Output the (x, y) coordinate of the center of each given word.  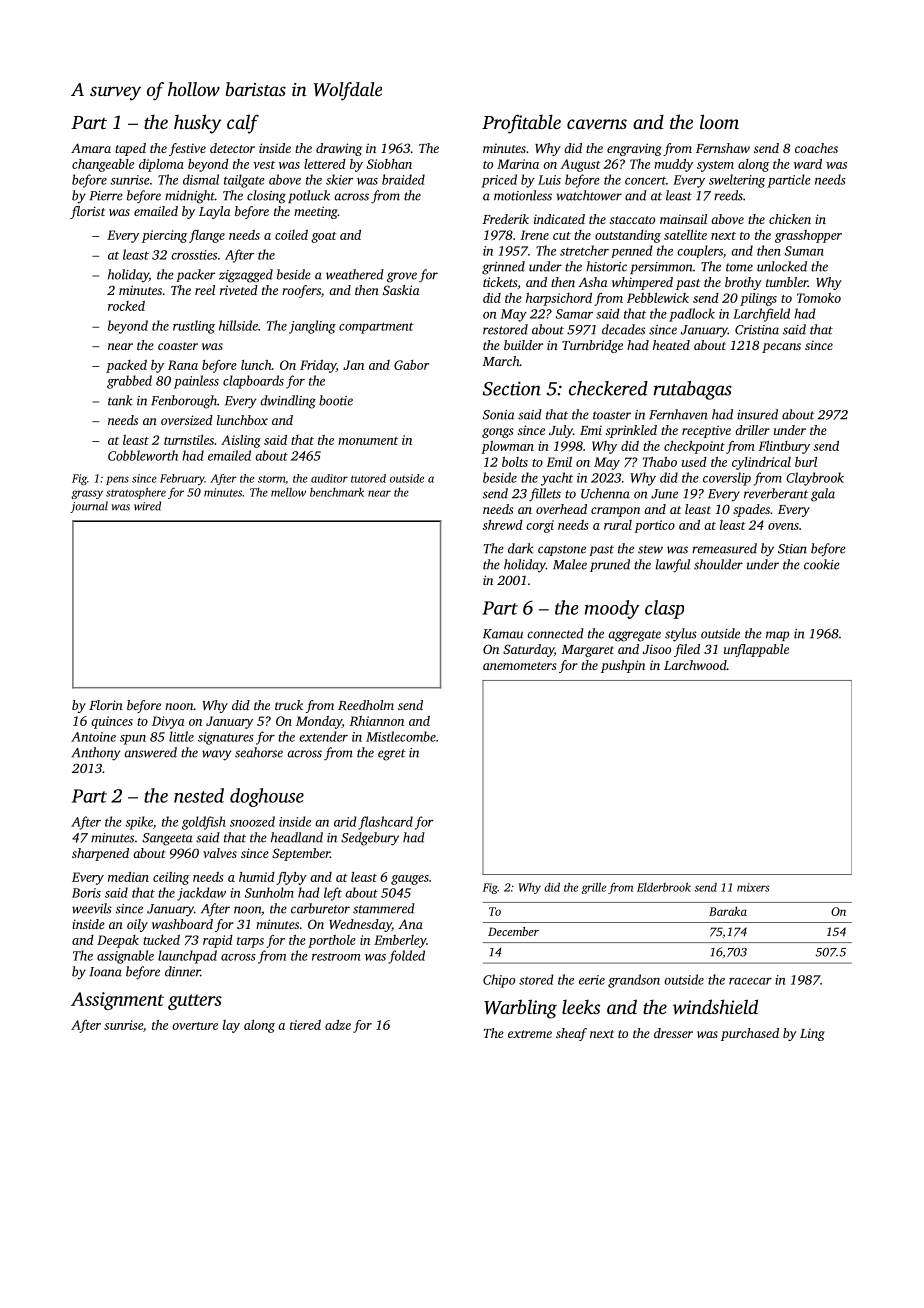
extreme (530, 1034)
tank (120, 400)
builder (523, 345)
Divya (168, 722)
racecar (750, 981)
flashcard (385, 823)
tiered (305, 1025)
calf (243, 124)
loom (719, 121)
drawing (339, 149)
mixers (753, 887)
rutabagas (693, 390)
